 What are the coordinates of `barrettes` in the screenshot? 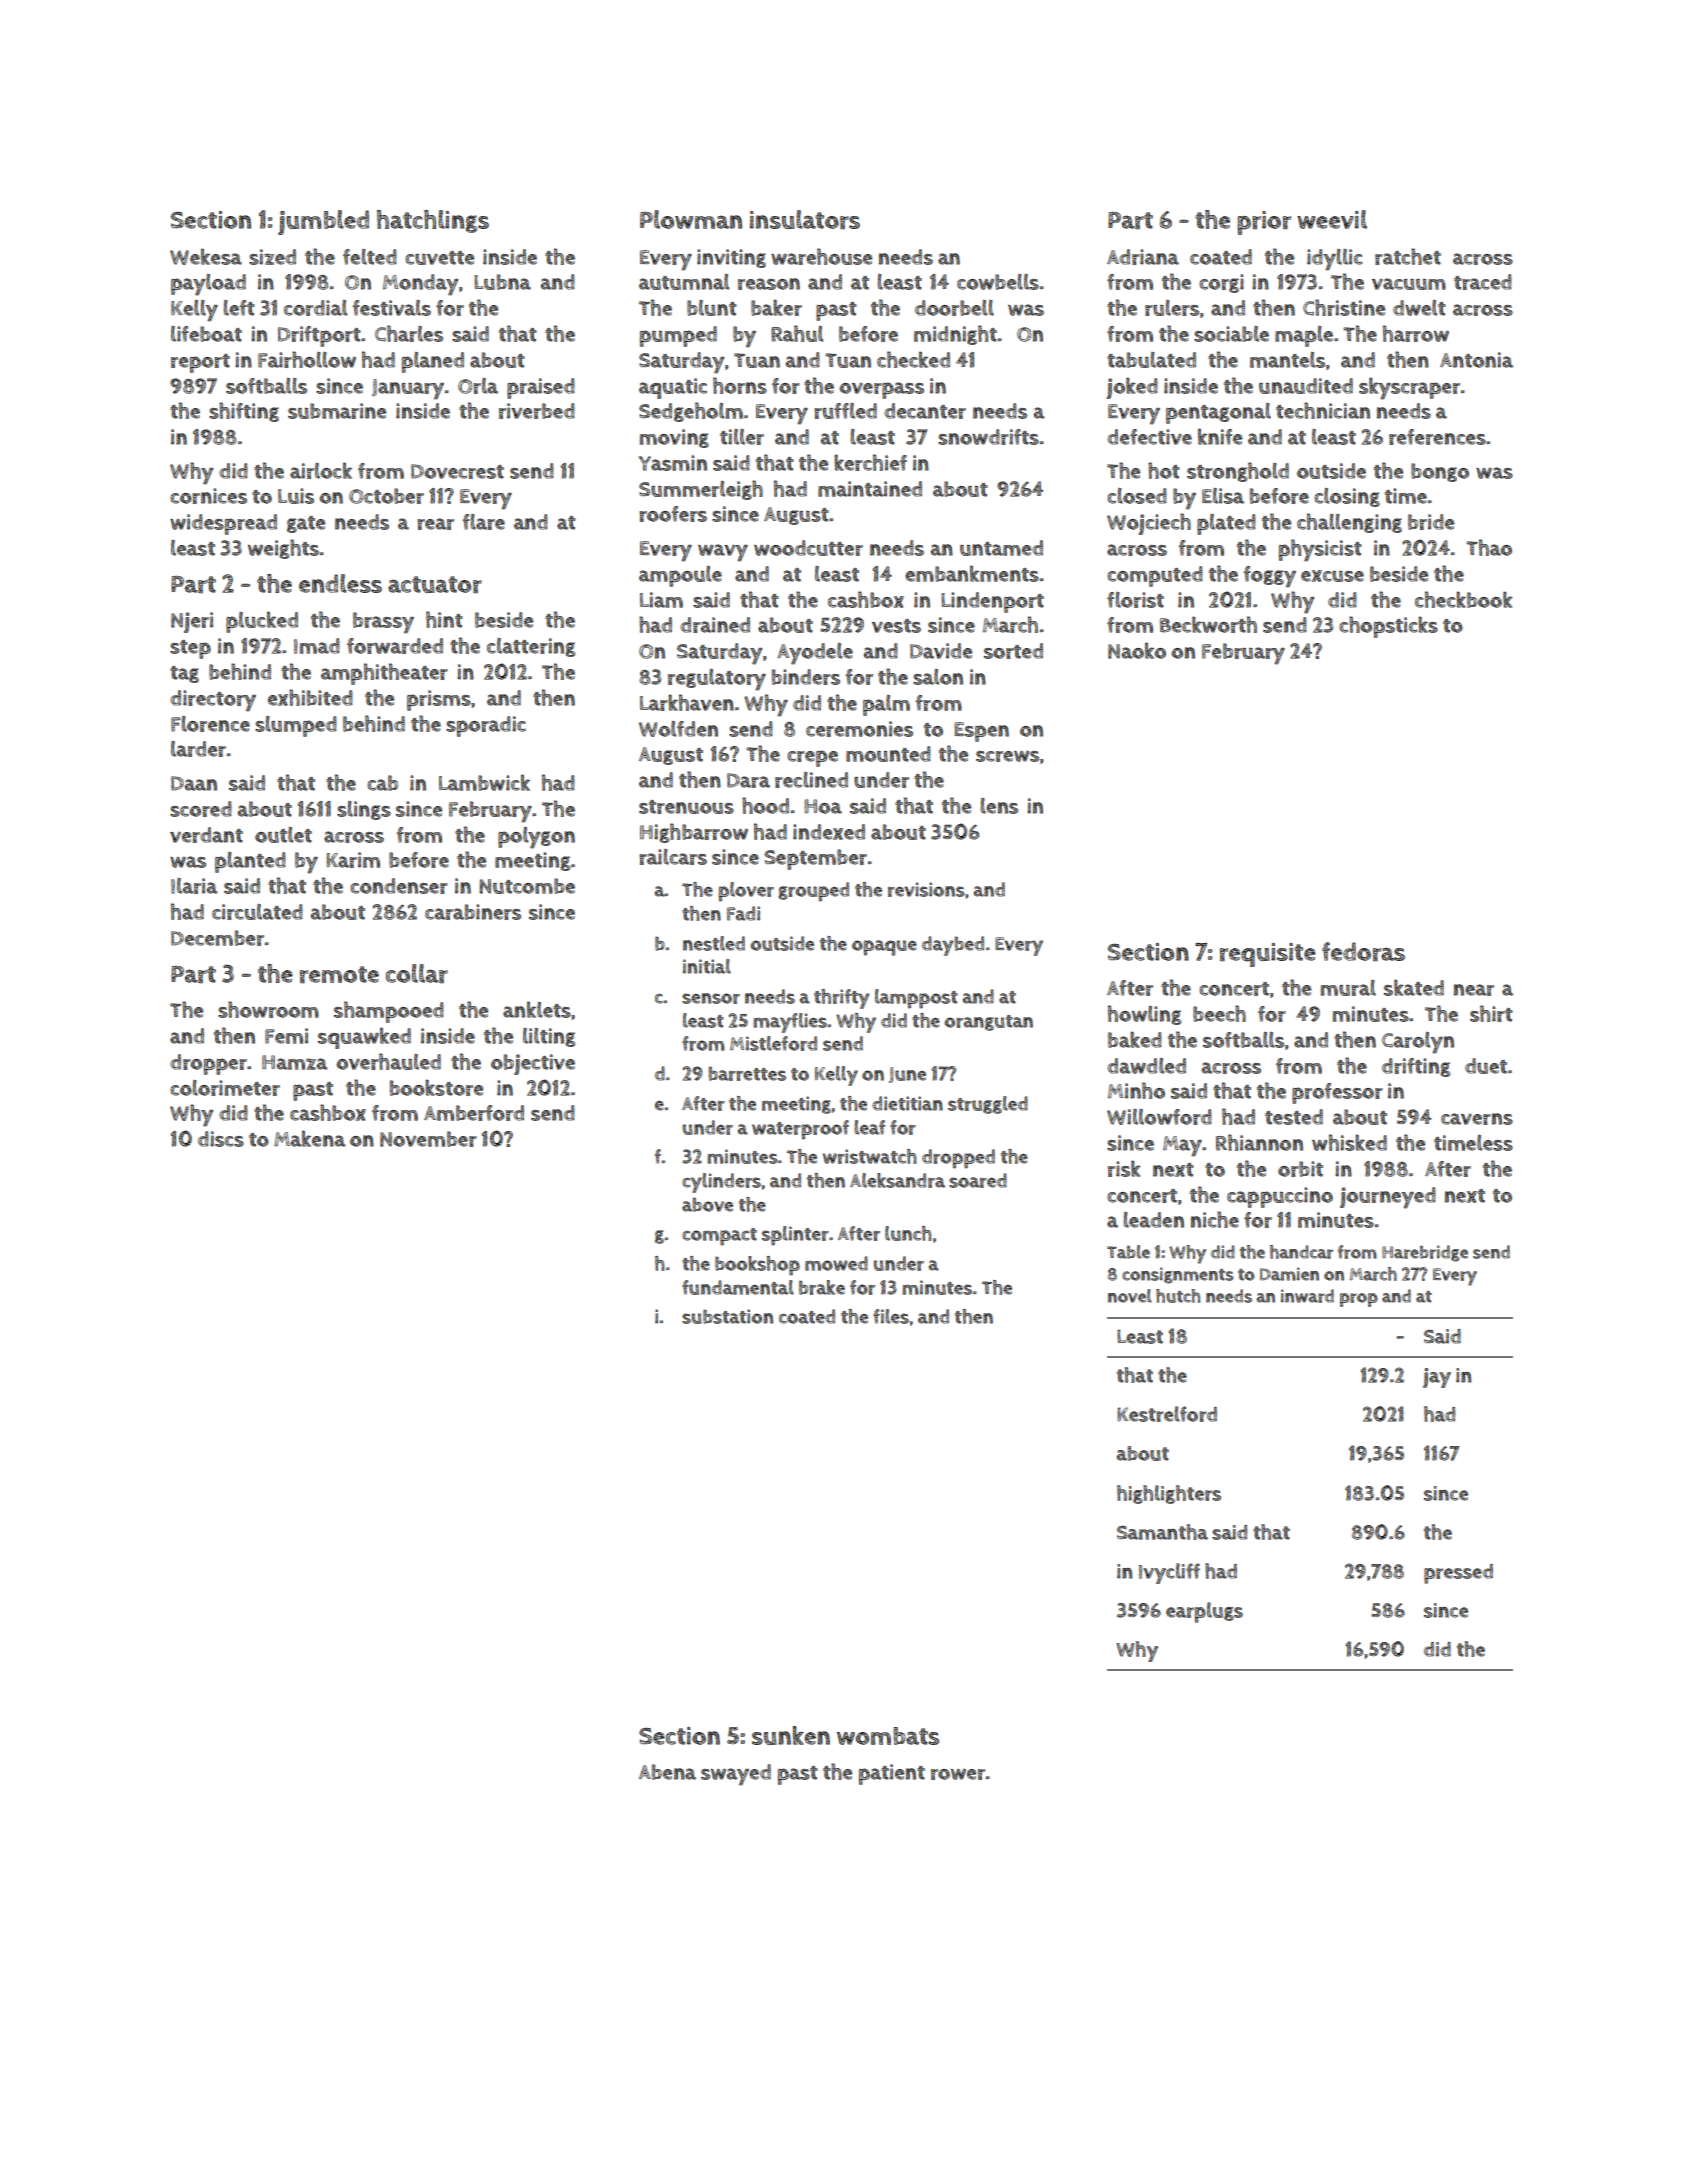 It's located at (747, 1073).
